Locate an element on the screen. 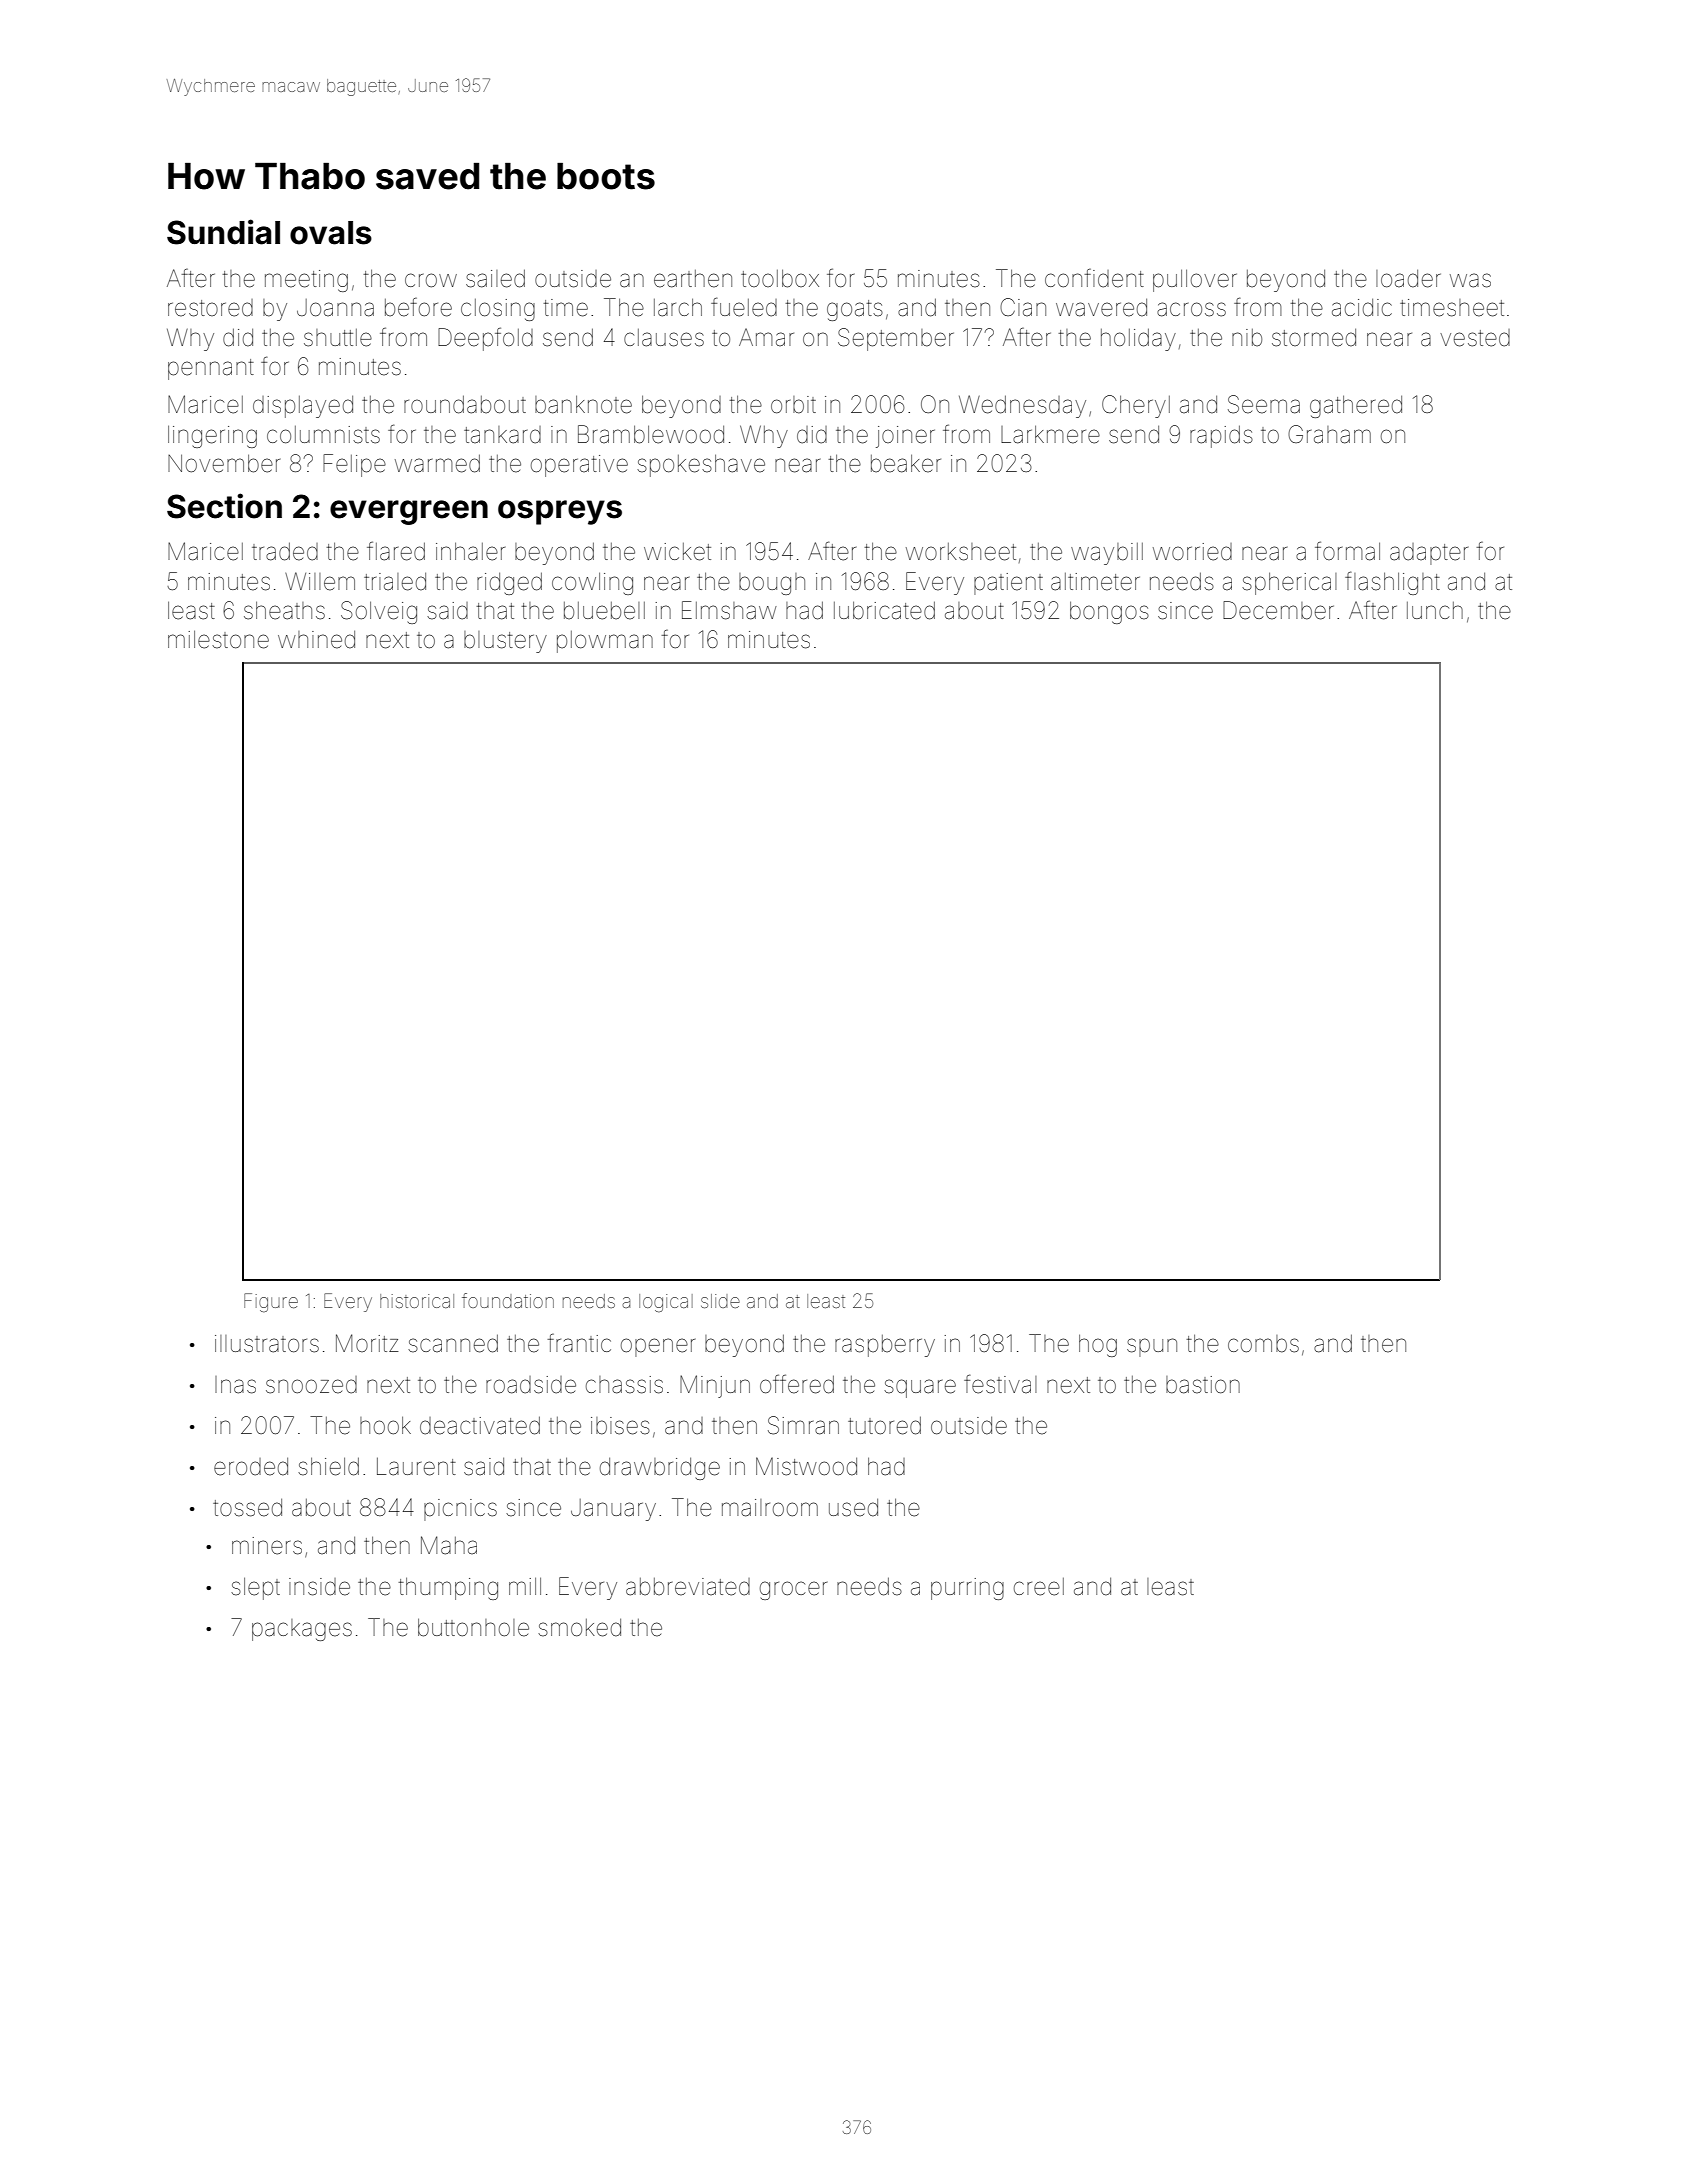 This screenshot has width=1683, height=2178. logical is located at coordinates (666, 1303).
